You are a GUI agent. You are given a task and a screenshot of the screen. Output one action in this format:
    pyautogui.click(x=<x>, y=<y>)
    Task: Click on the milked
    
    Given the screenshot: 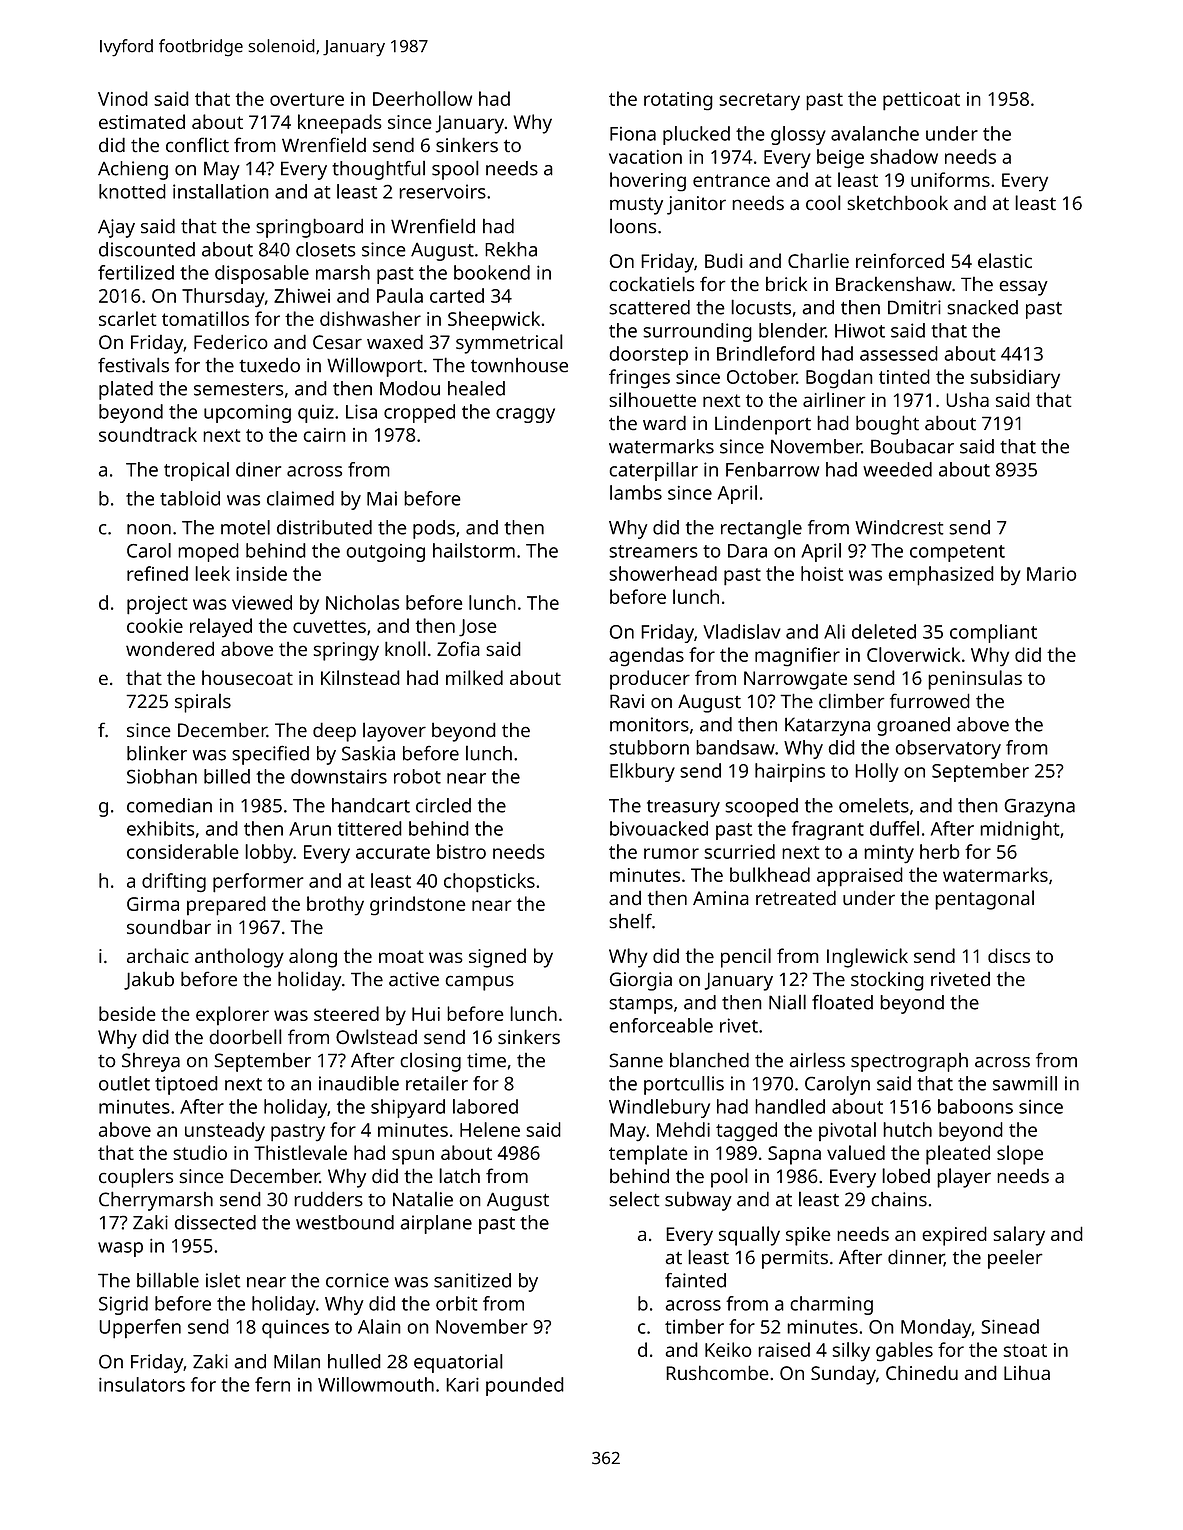 What is the action you would take?
    pyautogui.click(x=474, y=677)
